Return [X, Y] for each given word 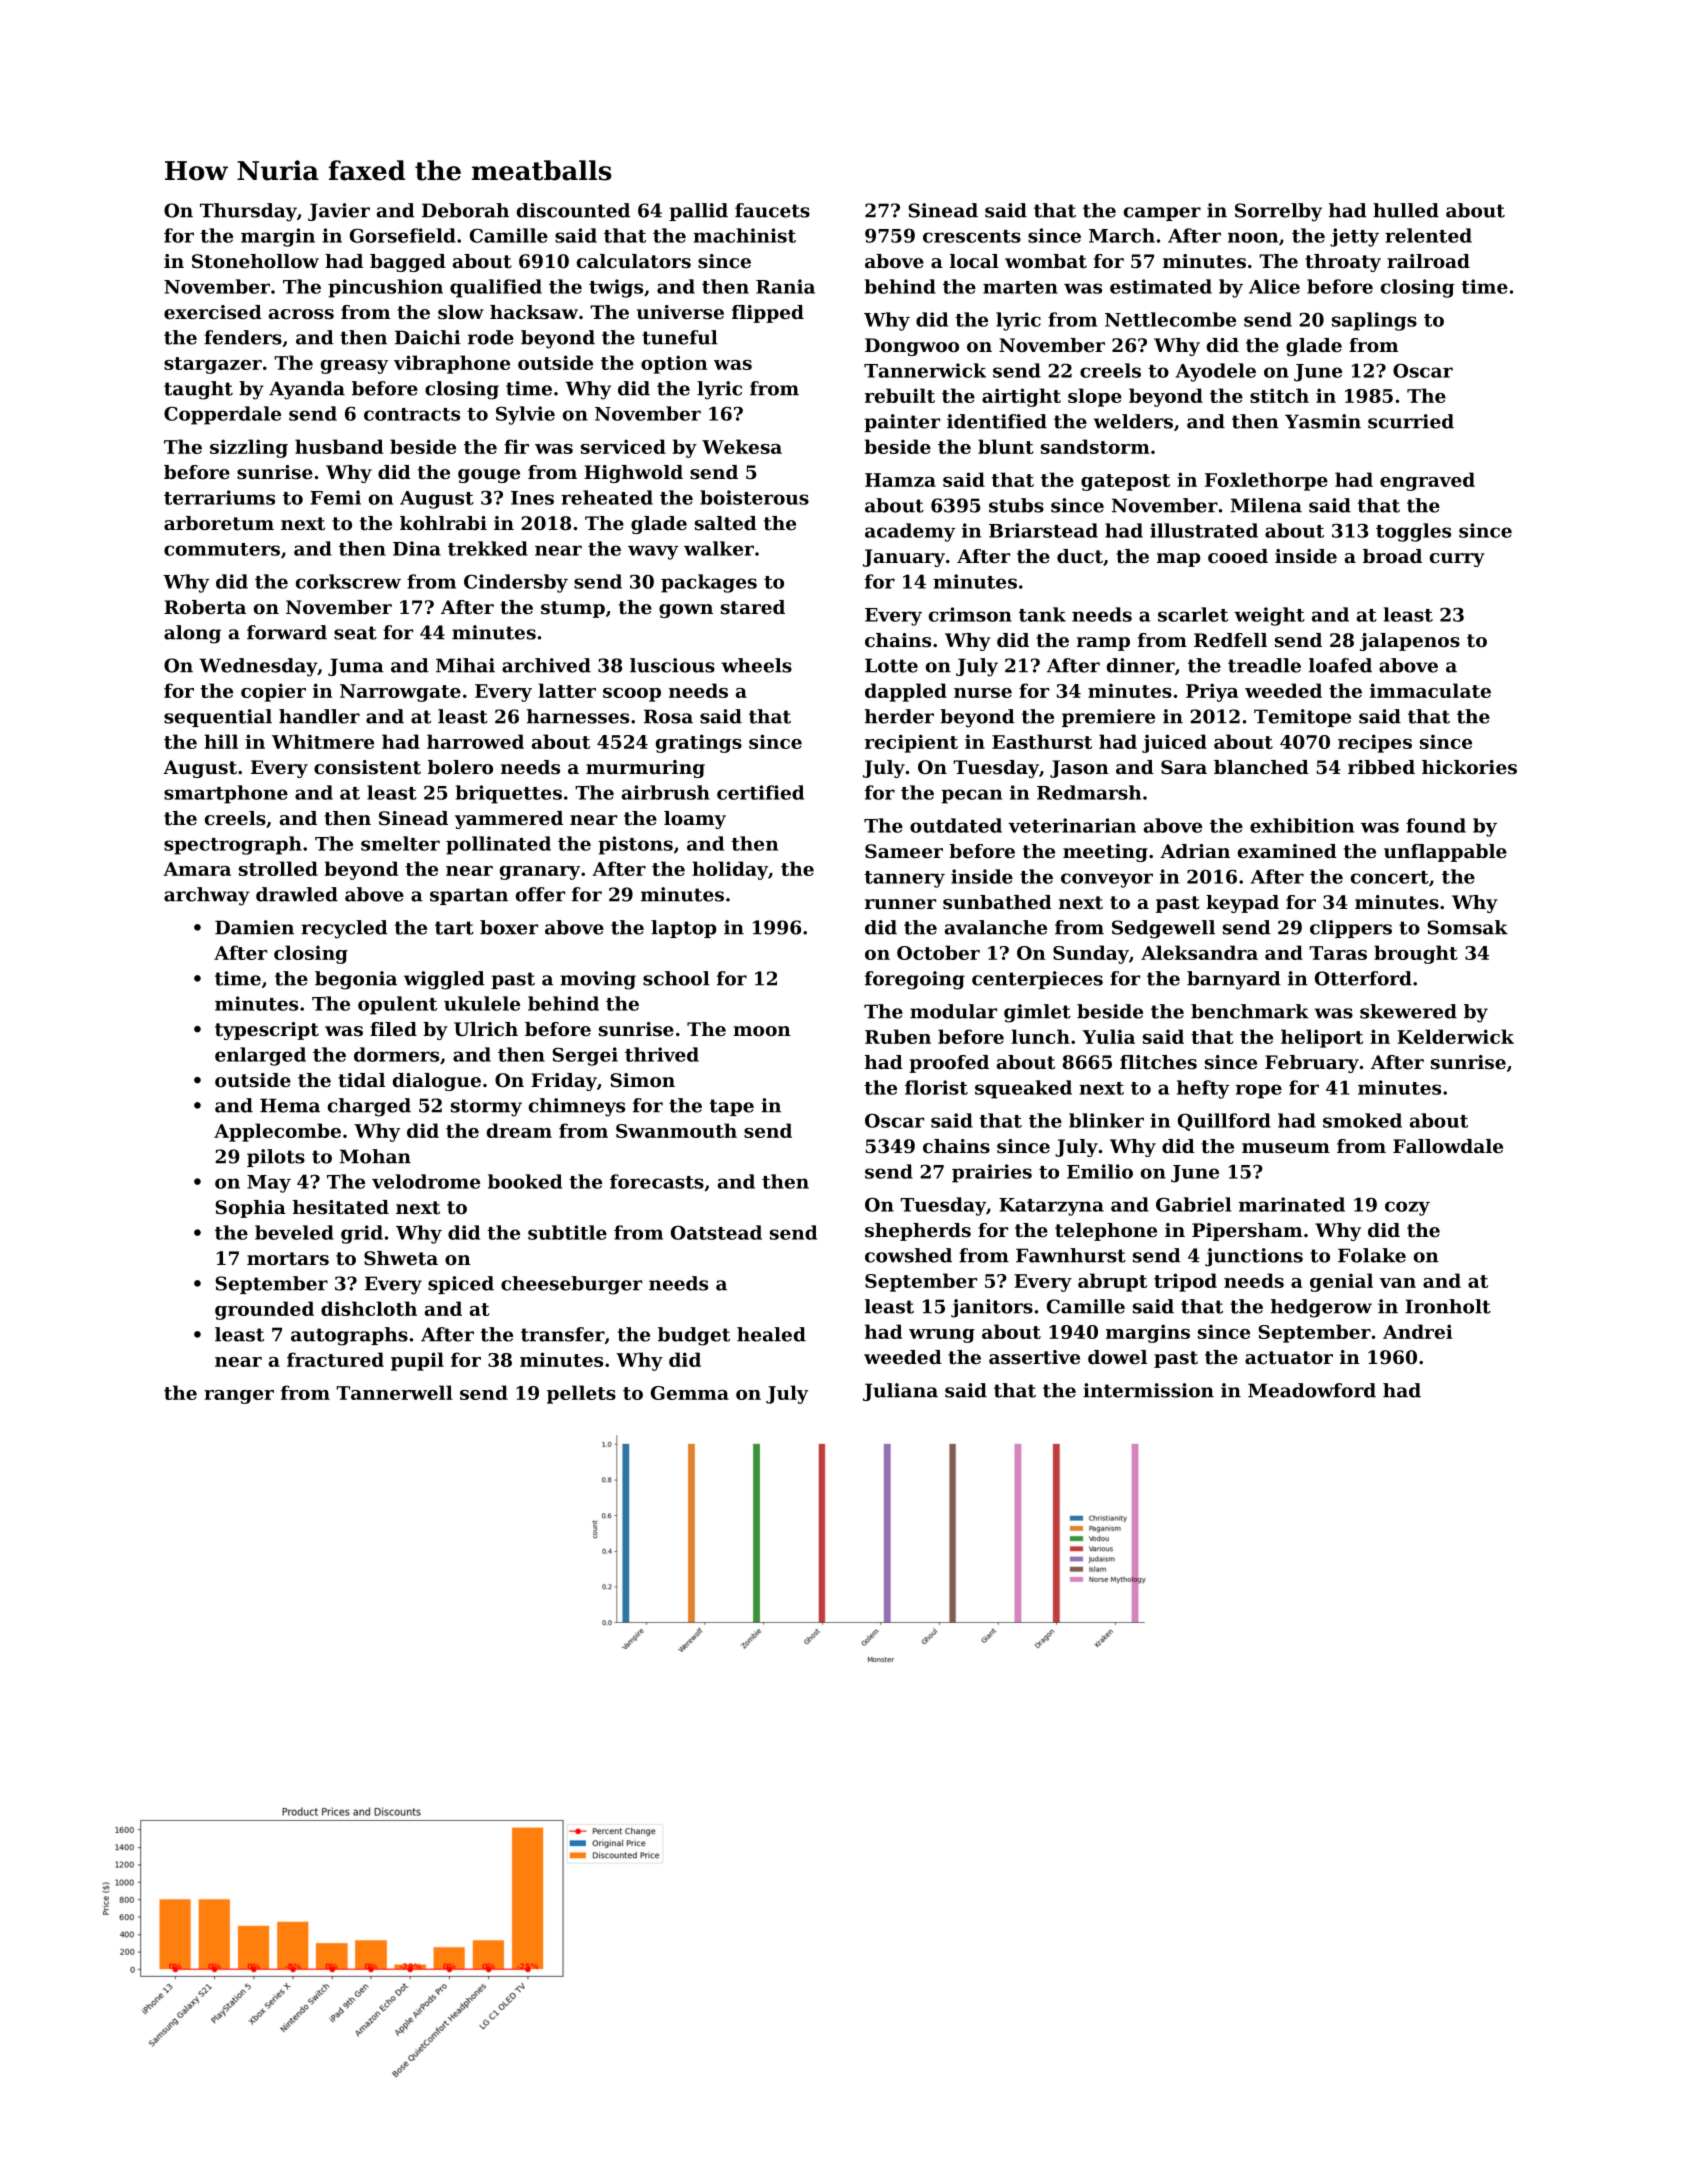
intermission [1148, 1390]
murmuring [645, 769]
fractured [335, 1359]
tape [732, 1107]
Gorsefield [403, 235]
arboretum [219, 523]
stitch [1279, 395]
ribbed [1381, 767]
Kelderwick [1455, 1036]
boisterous [754, 497]
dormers [396, 1054]
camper [1162, 214]
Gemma [690, 1393]
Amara [197, 869]
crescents [972, 236]
